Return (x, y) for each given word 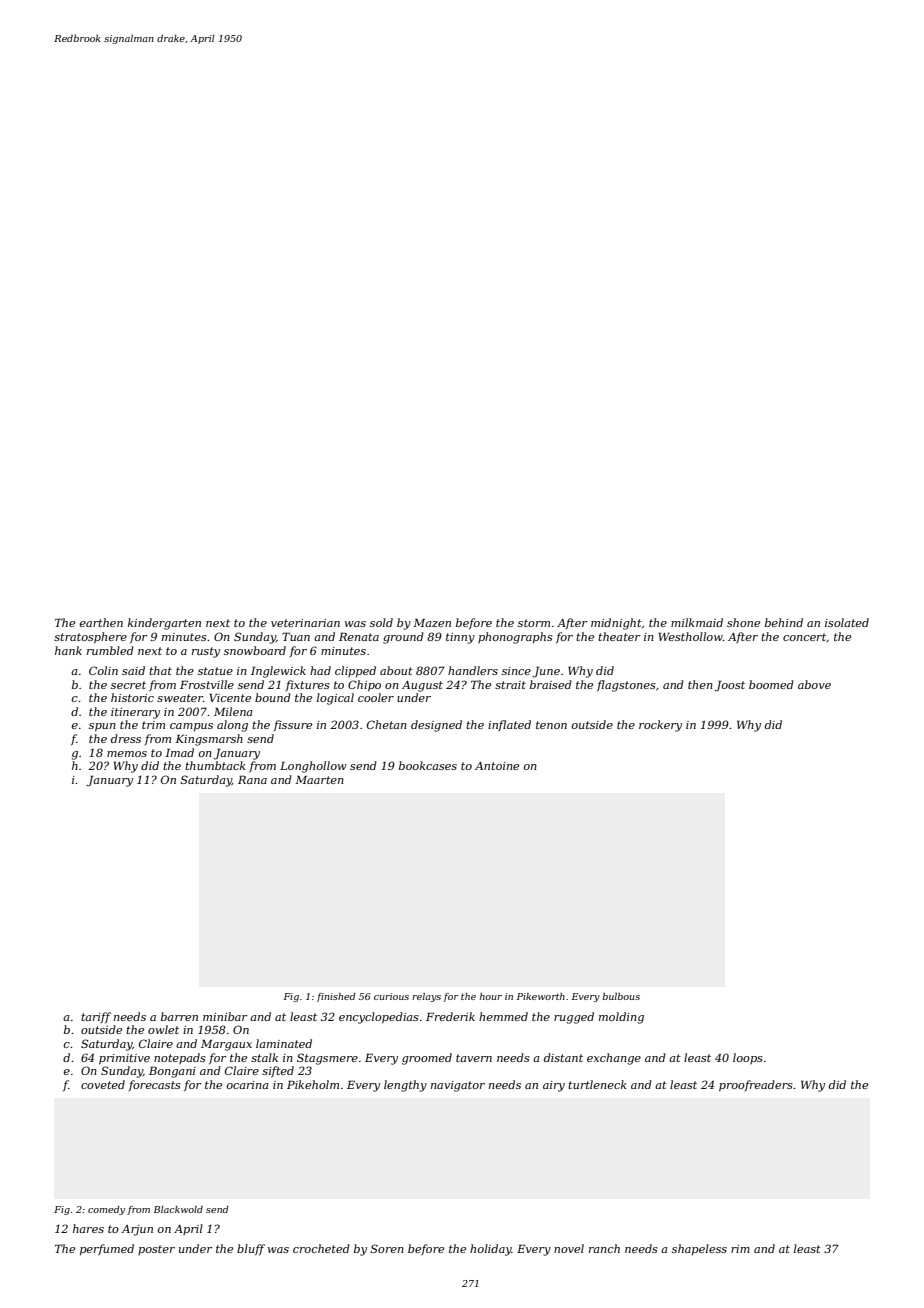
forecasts (155, 1085)
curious (391, 996)
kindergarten (164, 624)
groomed (427, 1059)
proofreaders (756, 1086)
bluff (251, 1249)
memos (127, 754)
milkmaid (697, 622)
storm (534, 623)
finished (336, 997)
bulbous (621, 996)
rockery (660, 726)
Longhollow (313, 767)
